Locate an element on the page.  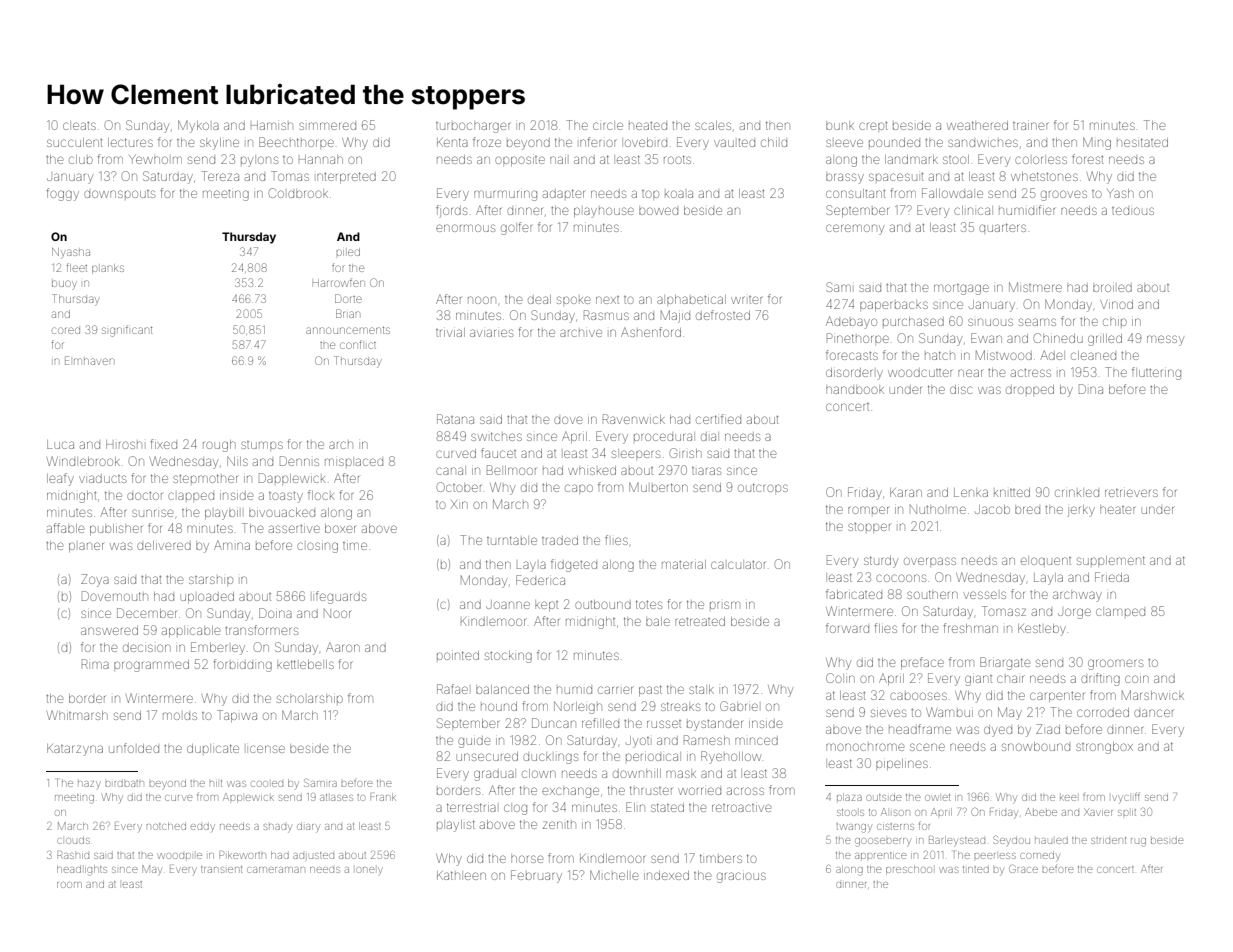
stocking is located at coordinates (508, 657).
